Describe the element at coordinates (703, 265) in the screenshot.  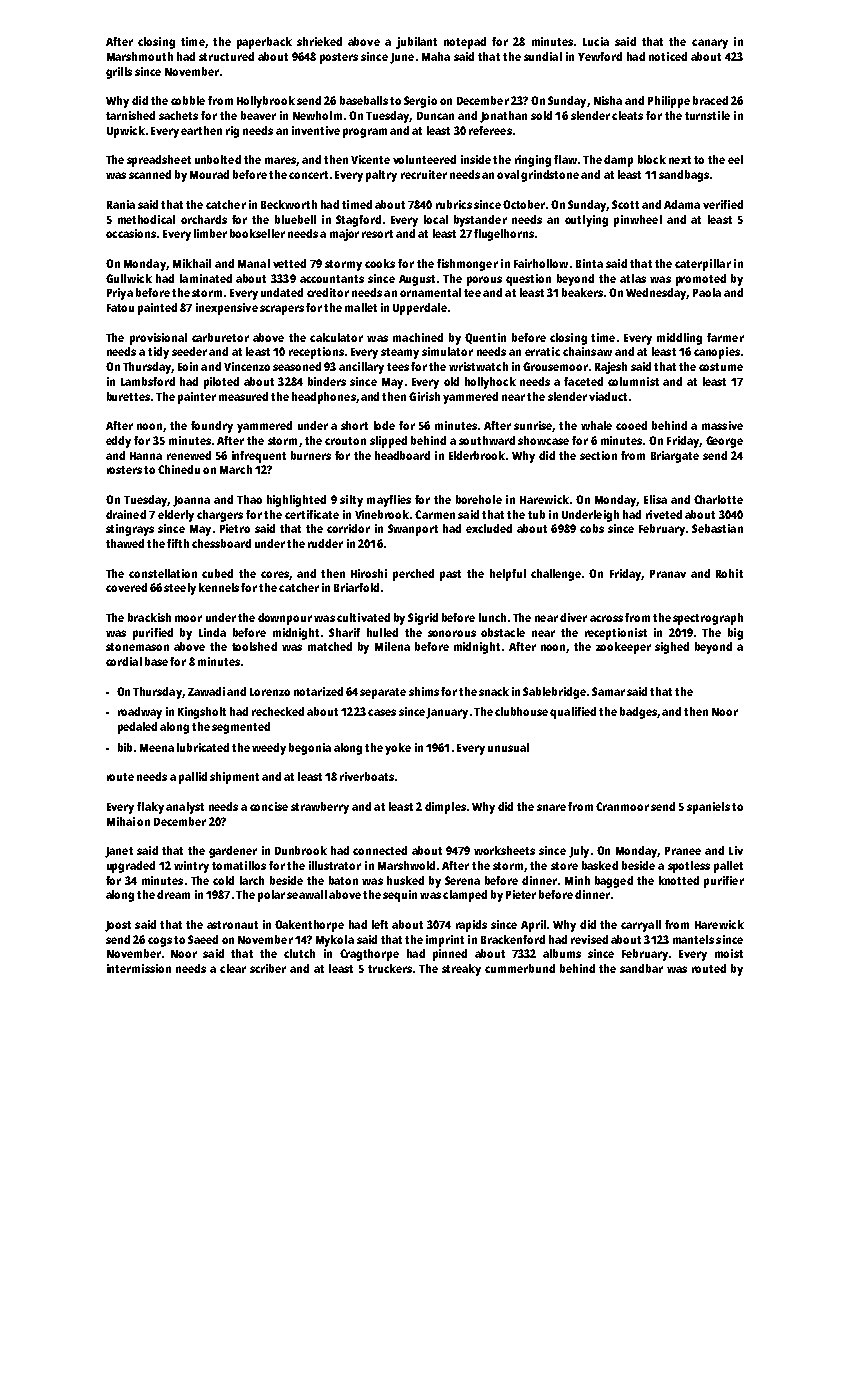
I see `caterpillar` at that location.
